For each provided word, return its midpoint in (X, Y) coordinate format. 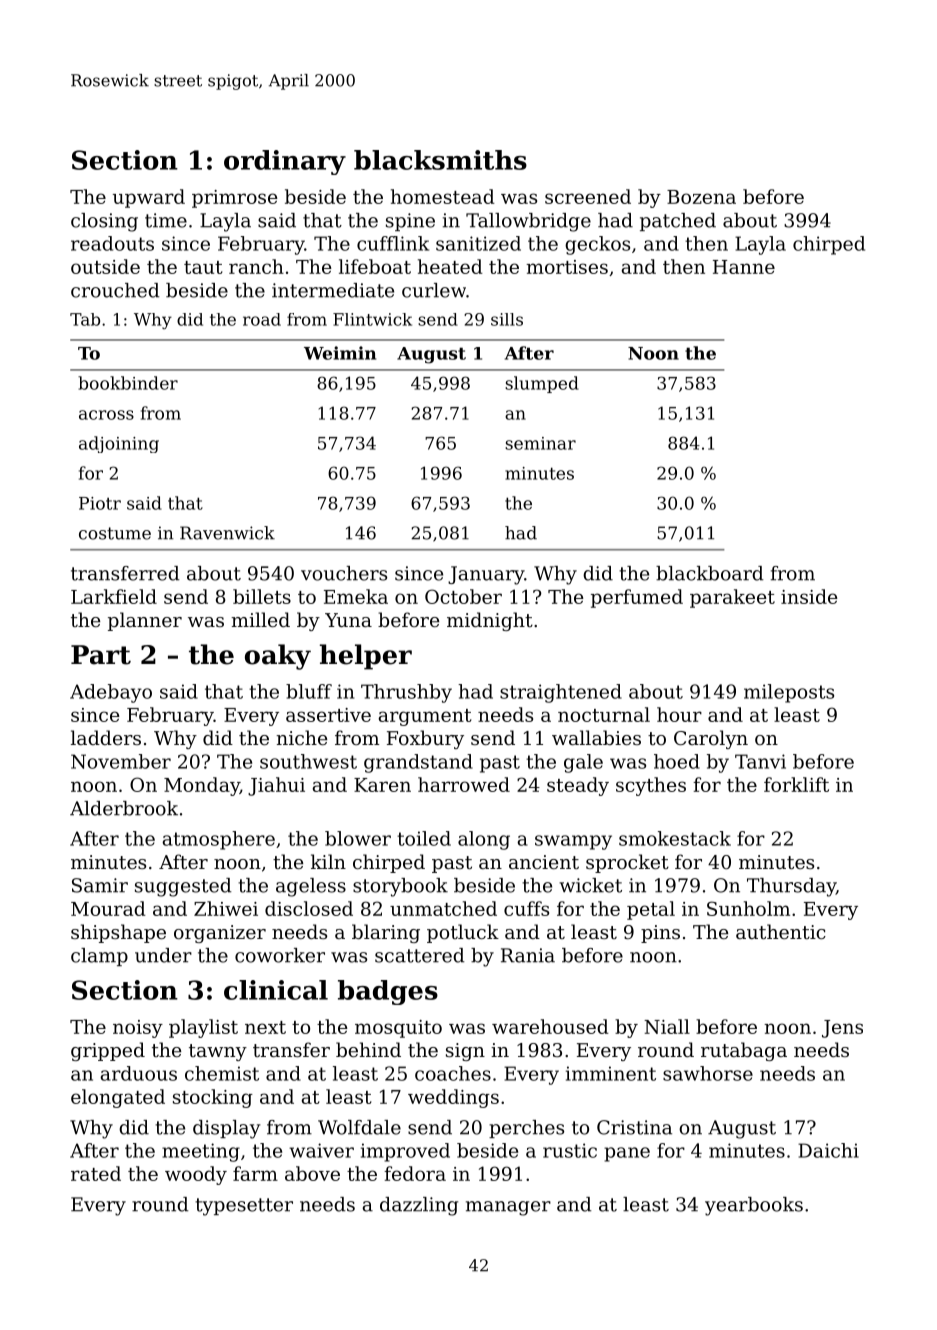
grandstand (418, 763)
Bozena (701, 197)
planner (145, 621)
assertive (328, 715)
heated (450, 266)
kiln (328, 861)
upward (149, 198)
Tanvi (760, 761)
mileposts (789, 693)
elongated (118, 1098)
